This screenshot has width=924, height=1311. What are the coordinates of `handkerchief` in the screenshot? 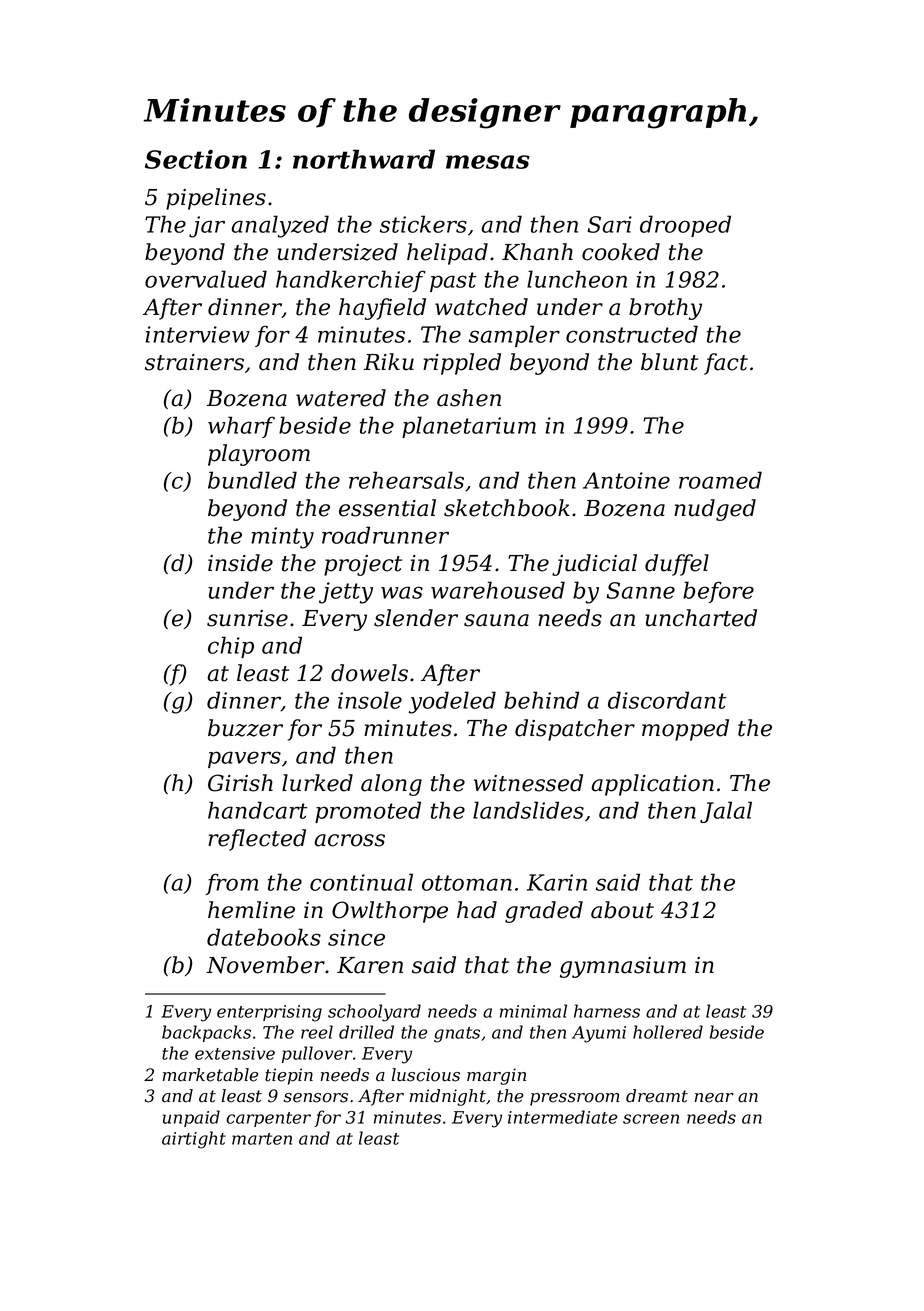 It's located at (351, 281).
